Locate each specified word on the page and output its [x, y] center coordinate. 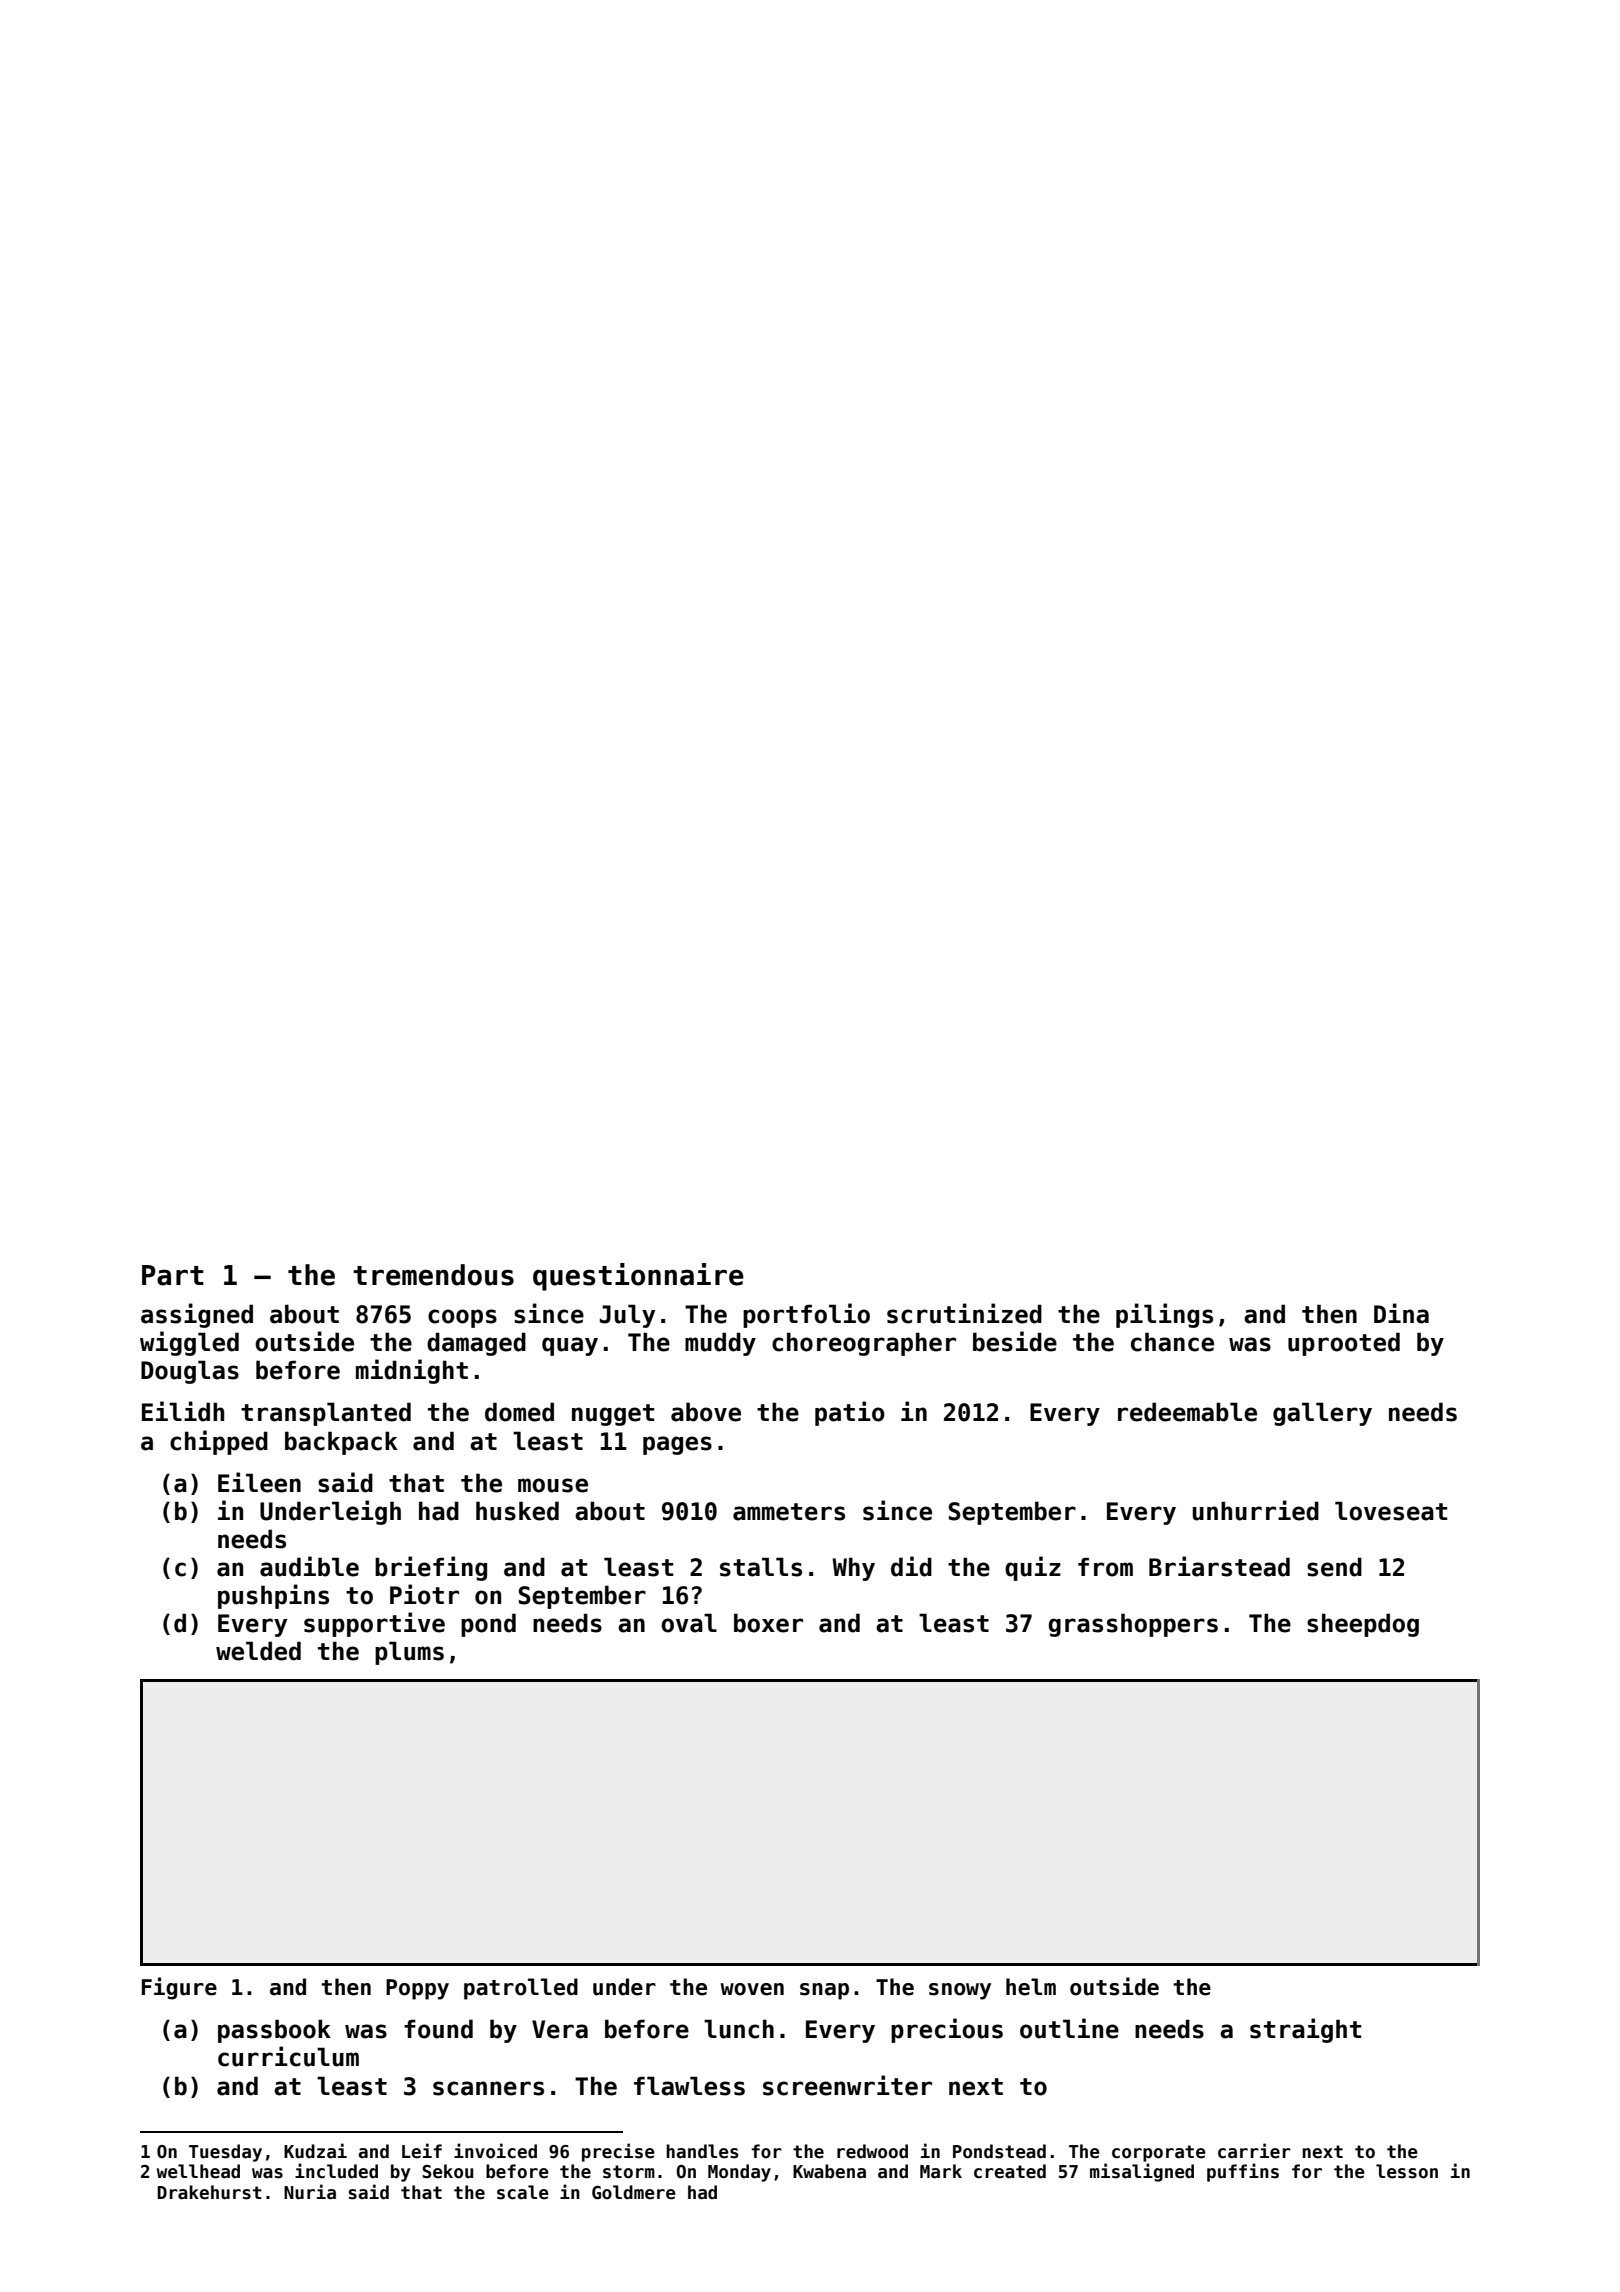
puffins [1243, 2172]
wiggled [189, 1343]
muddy [720, 1344]
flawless [689, 2086]
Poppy [417, 1989]
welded [258, 1651]
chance [1172, 1342]
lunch [739, 2029]
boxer [768, 1623]
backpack [341, 1443]
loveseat [1391, 1511]
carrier [1254, 2151]
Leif [422, 2151]
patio [850, 1413]
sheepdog [1363, 1625]
